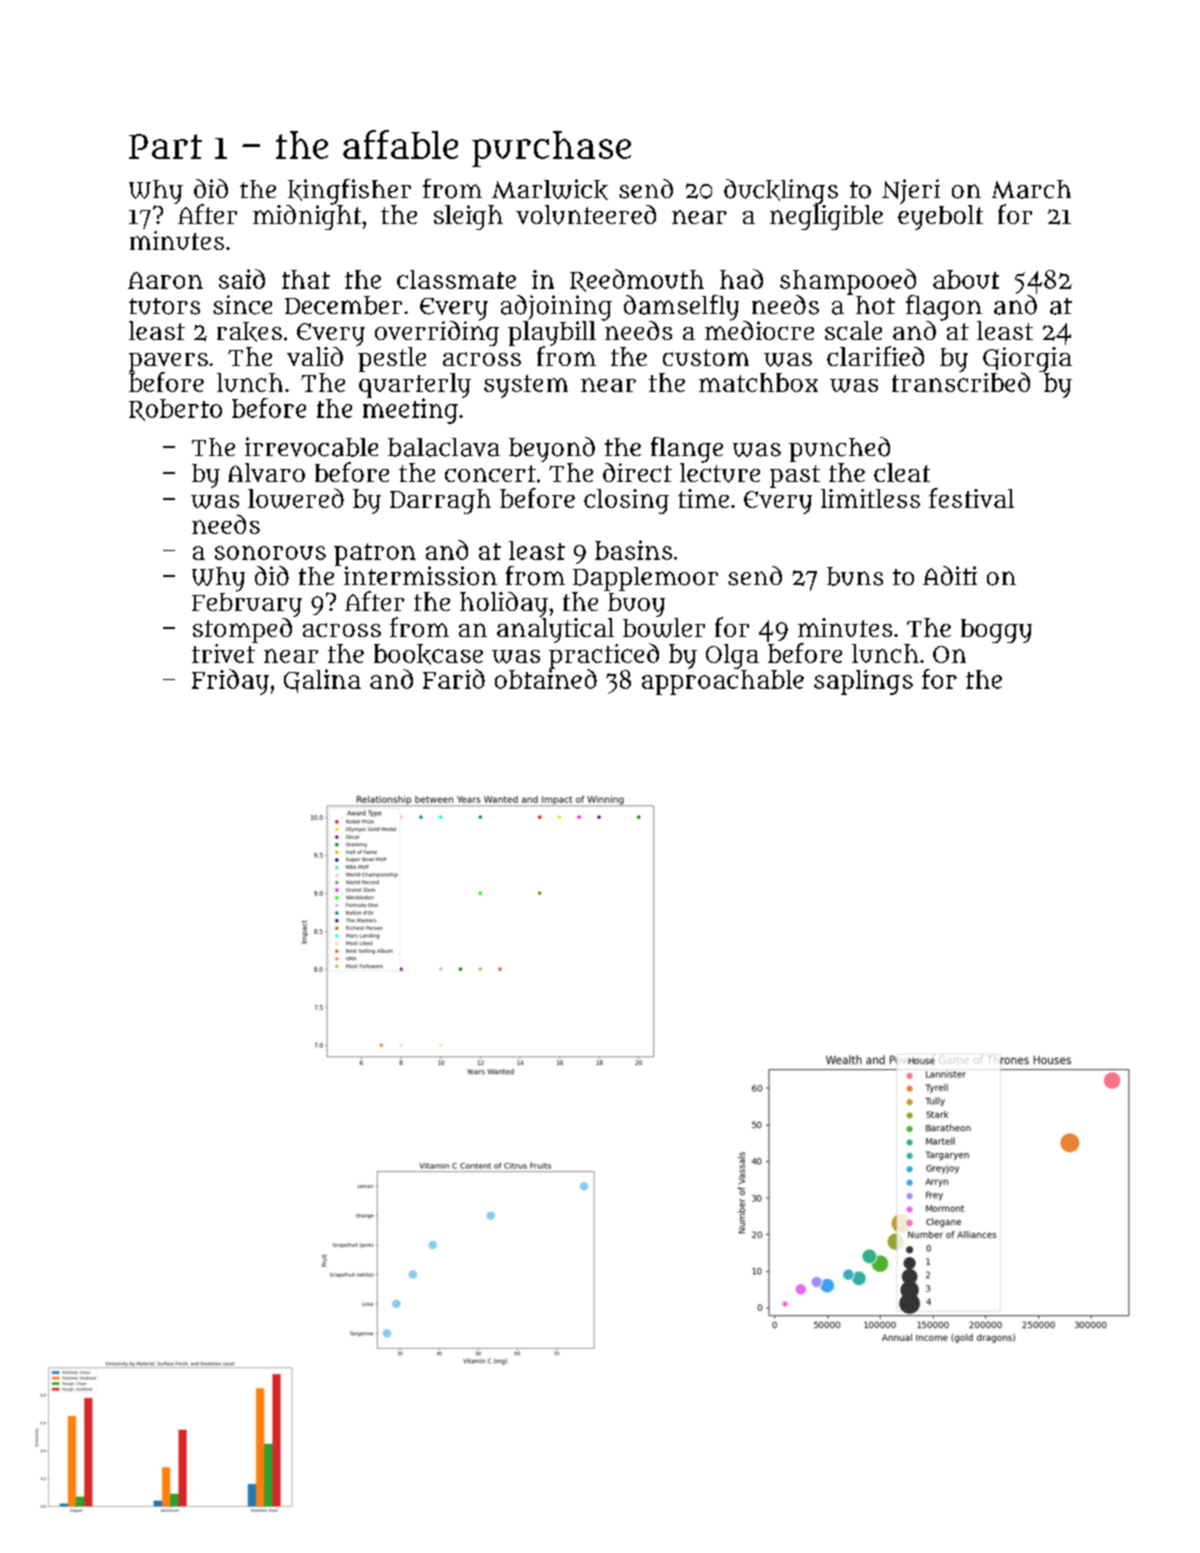  Describe the element at coordinates (902, 472) in the image. I see `cleat` at that location.
